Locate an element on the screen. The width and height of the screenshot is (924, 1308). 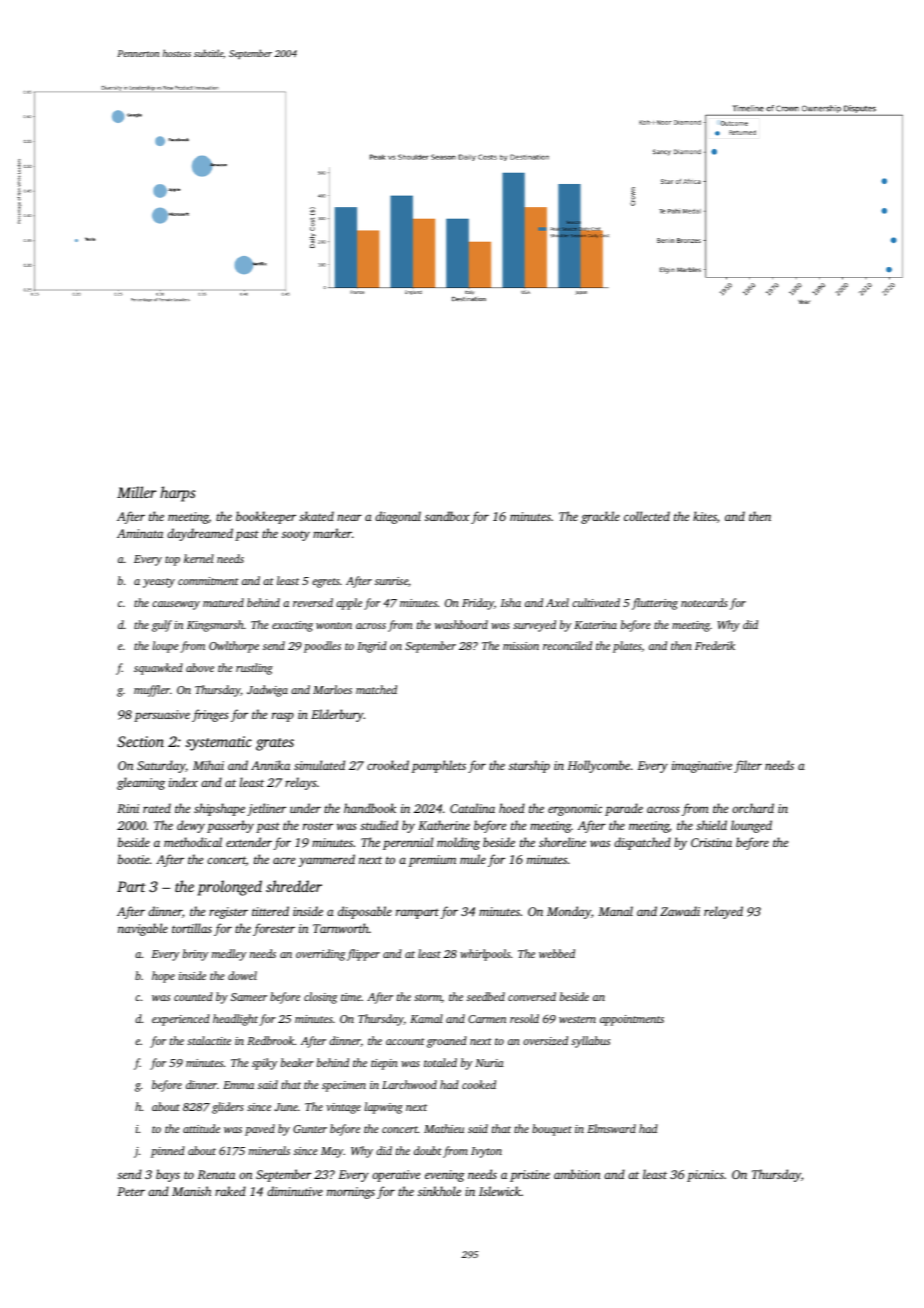
methodical is located at coordinates (193, 842).
